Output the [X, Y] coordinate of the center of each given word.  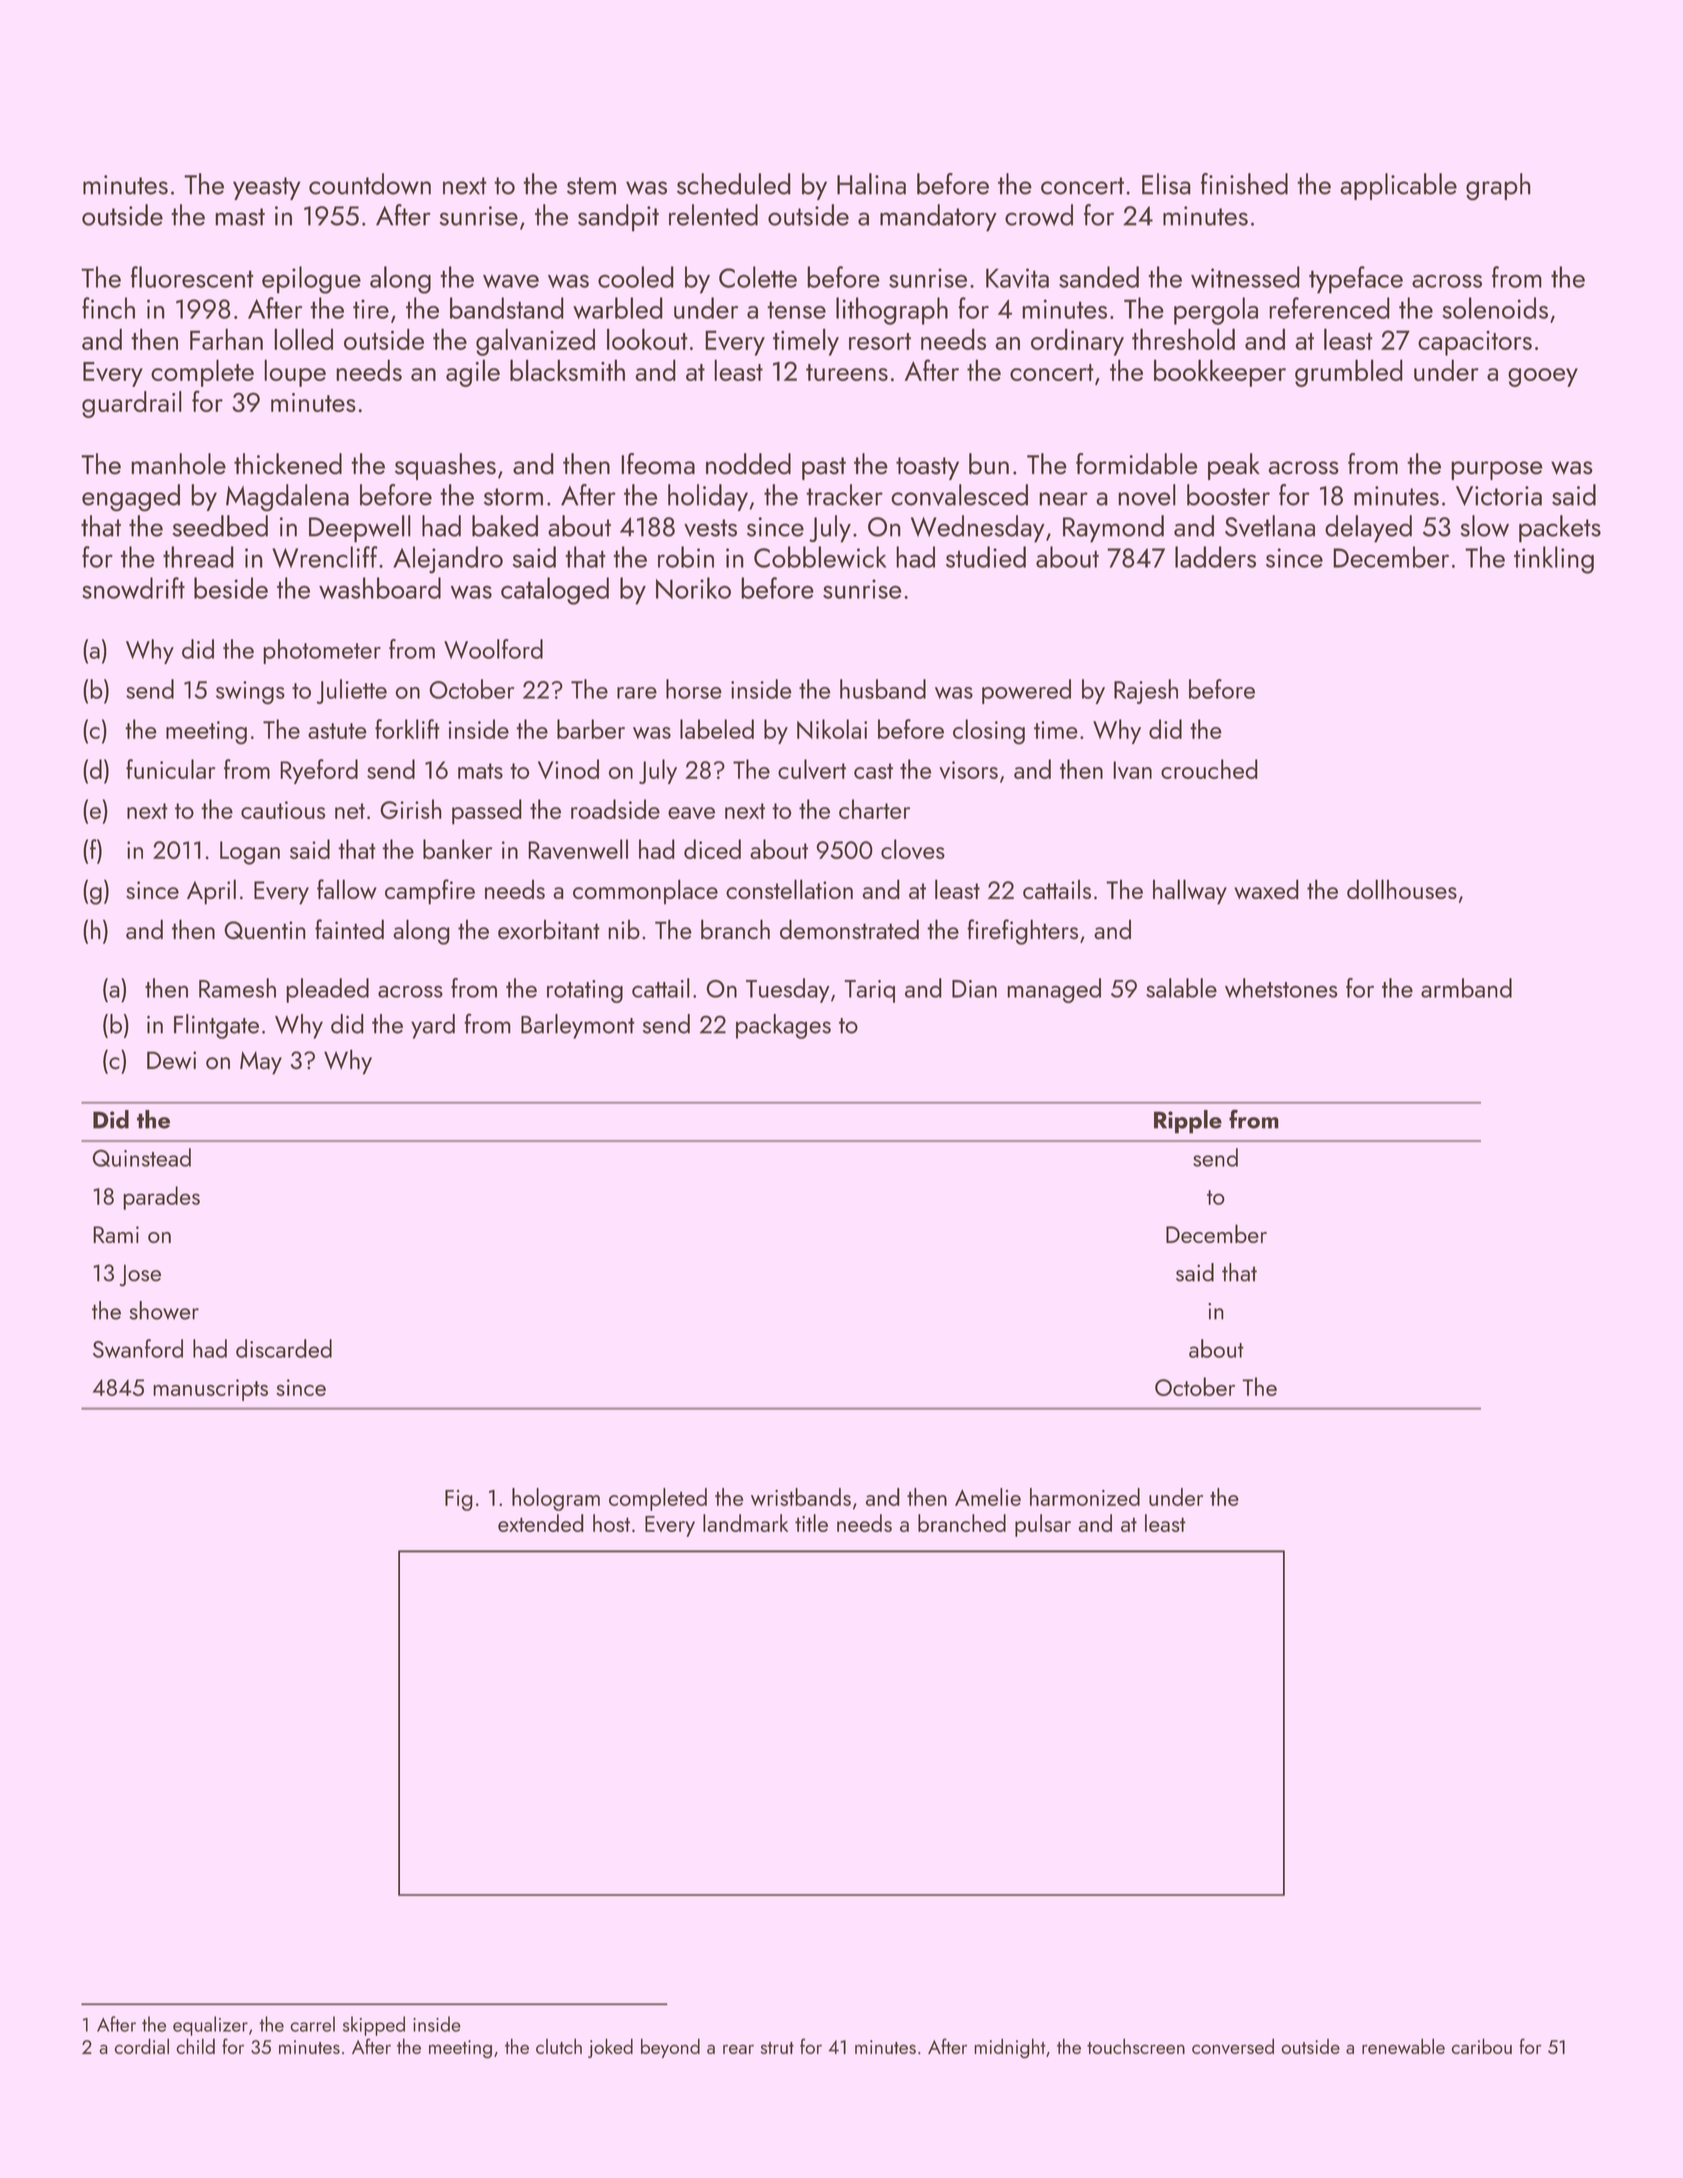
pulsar [1043, 1525]
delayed [1368, 529]
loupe [295, 373]
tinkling [1554, 560]
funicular [170, 769]
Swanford [138, 1348]
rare [637, 693]
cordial [141, 2046]
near [1063, 499]
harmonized [1085, 1497]
